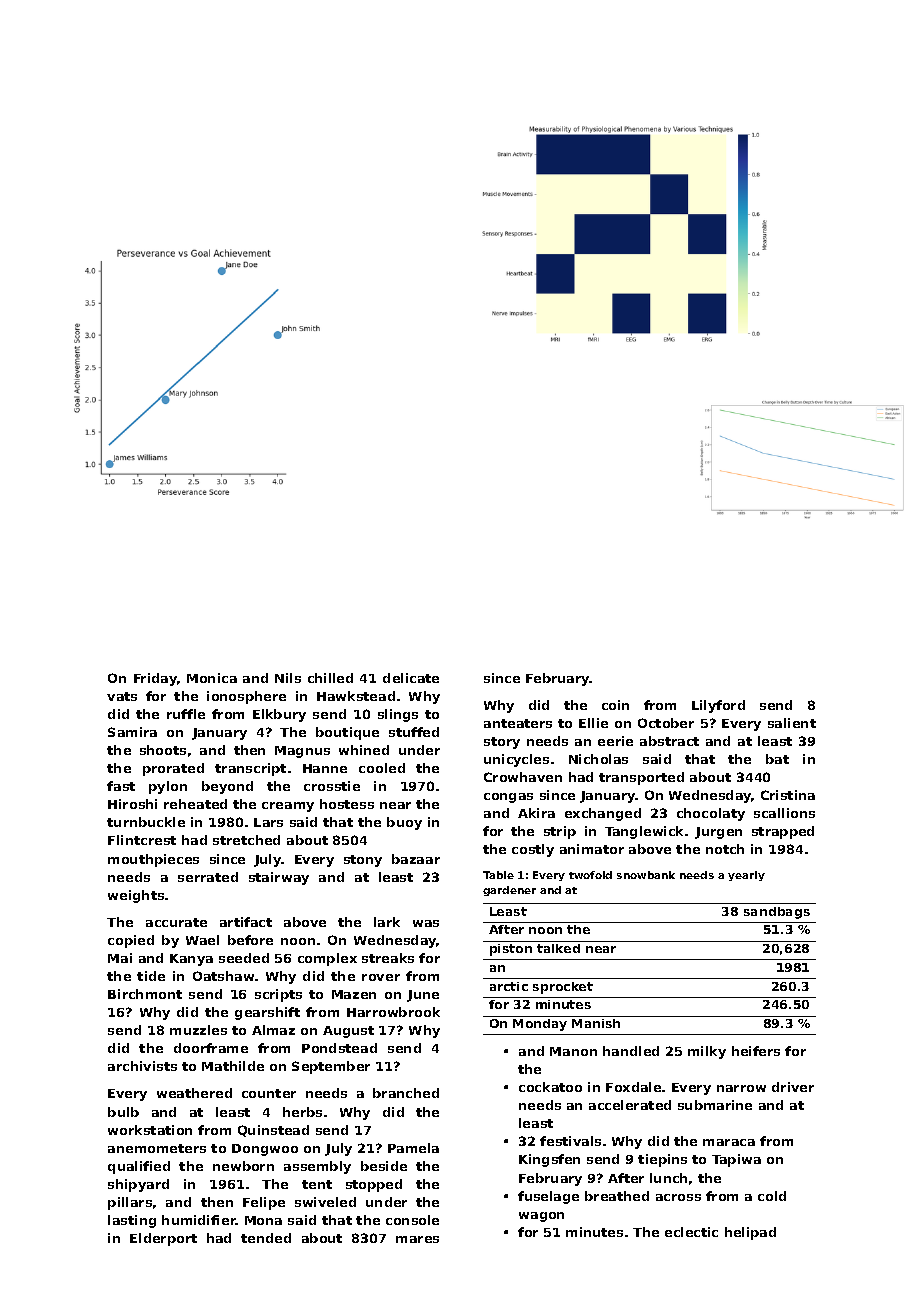 The width and height of the screenshot is (924, 1308). Describe the element at coordinates (541, 1217) in the screenshot. I see `wagon` at that location.
